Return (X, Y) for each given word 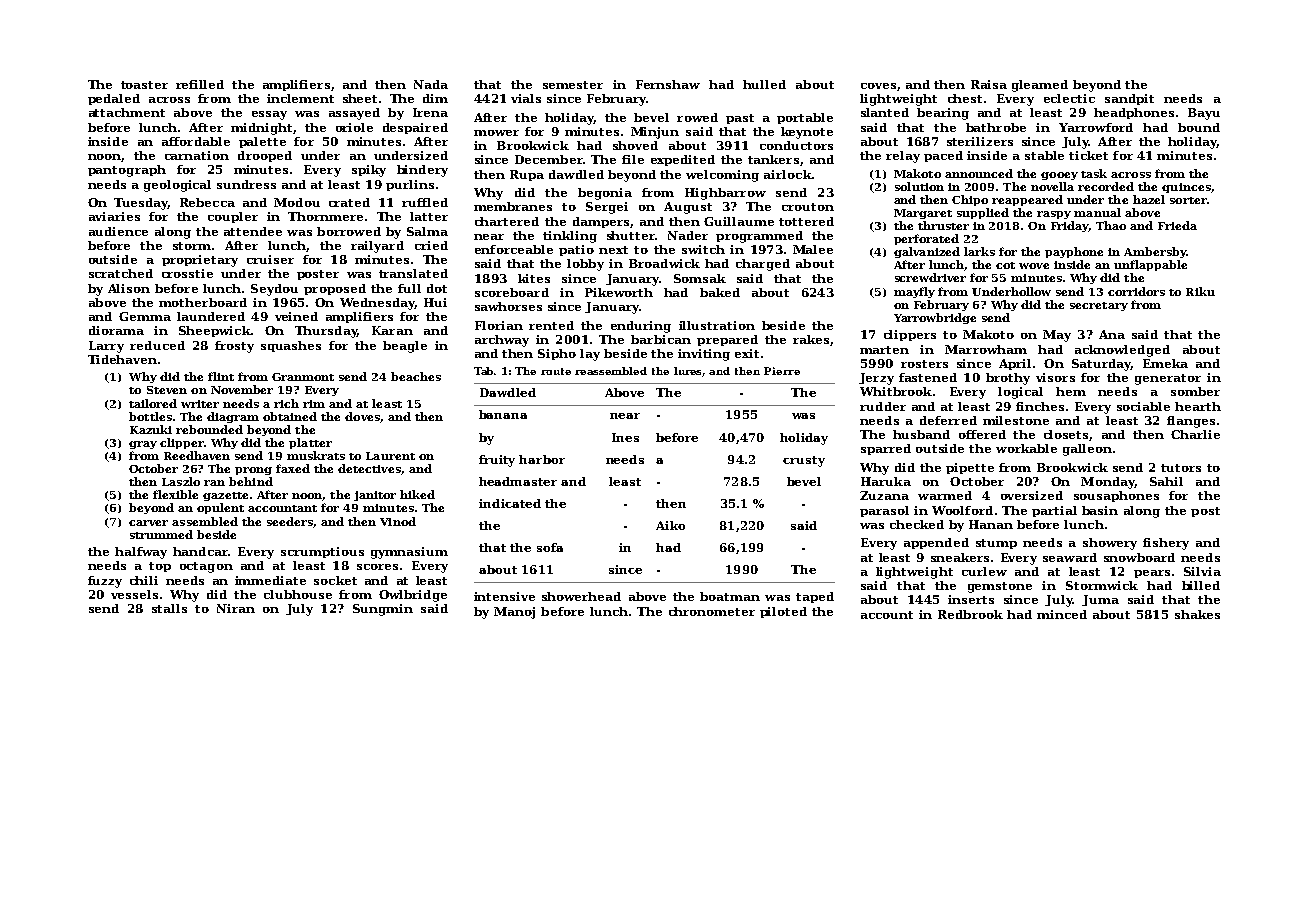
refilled (200, 84)
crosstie (187, 273)
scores (377, 567)
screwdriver (930, 277)
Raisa (989, 84)
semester (573, 85)
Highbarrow (725, 194)
